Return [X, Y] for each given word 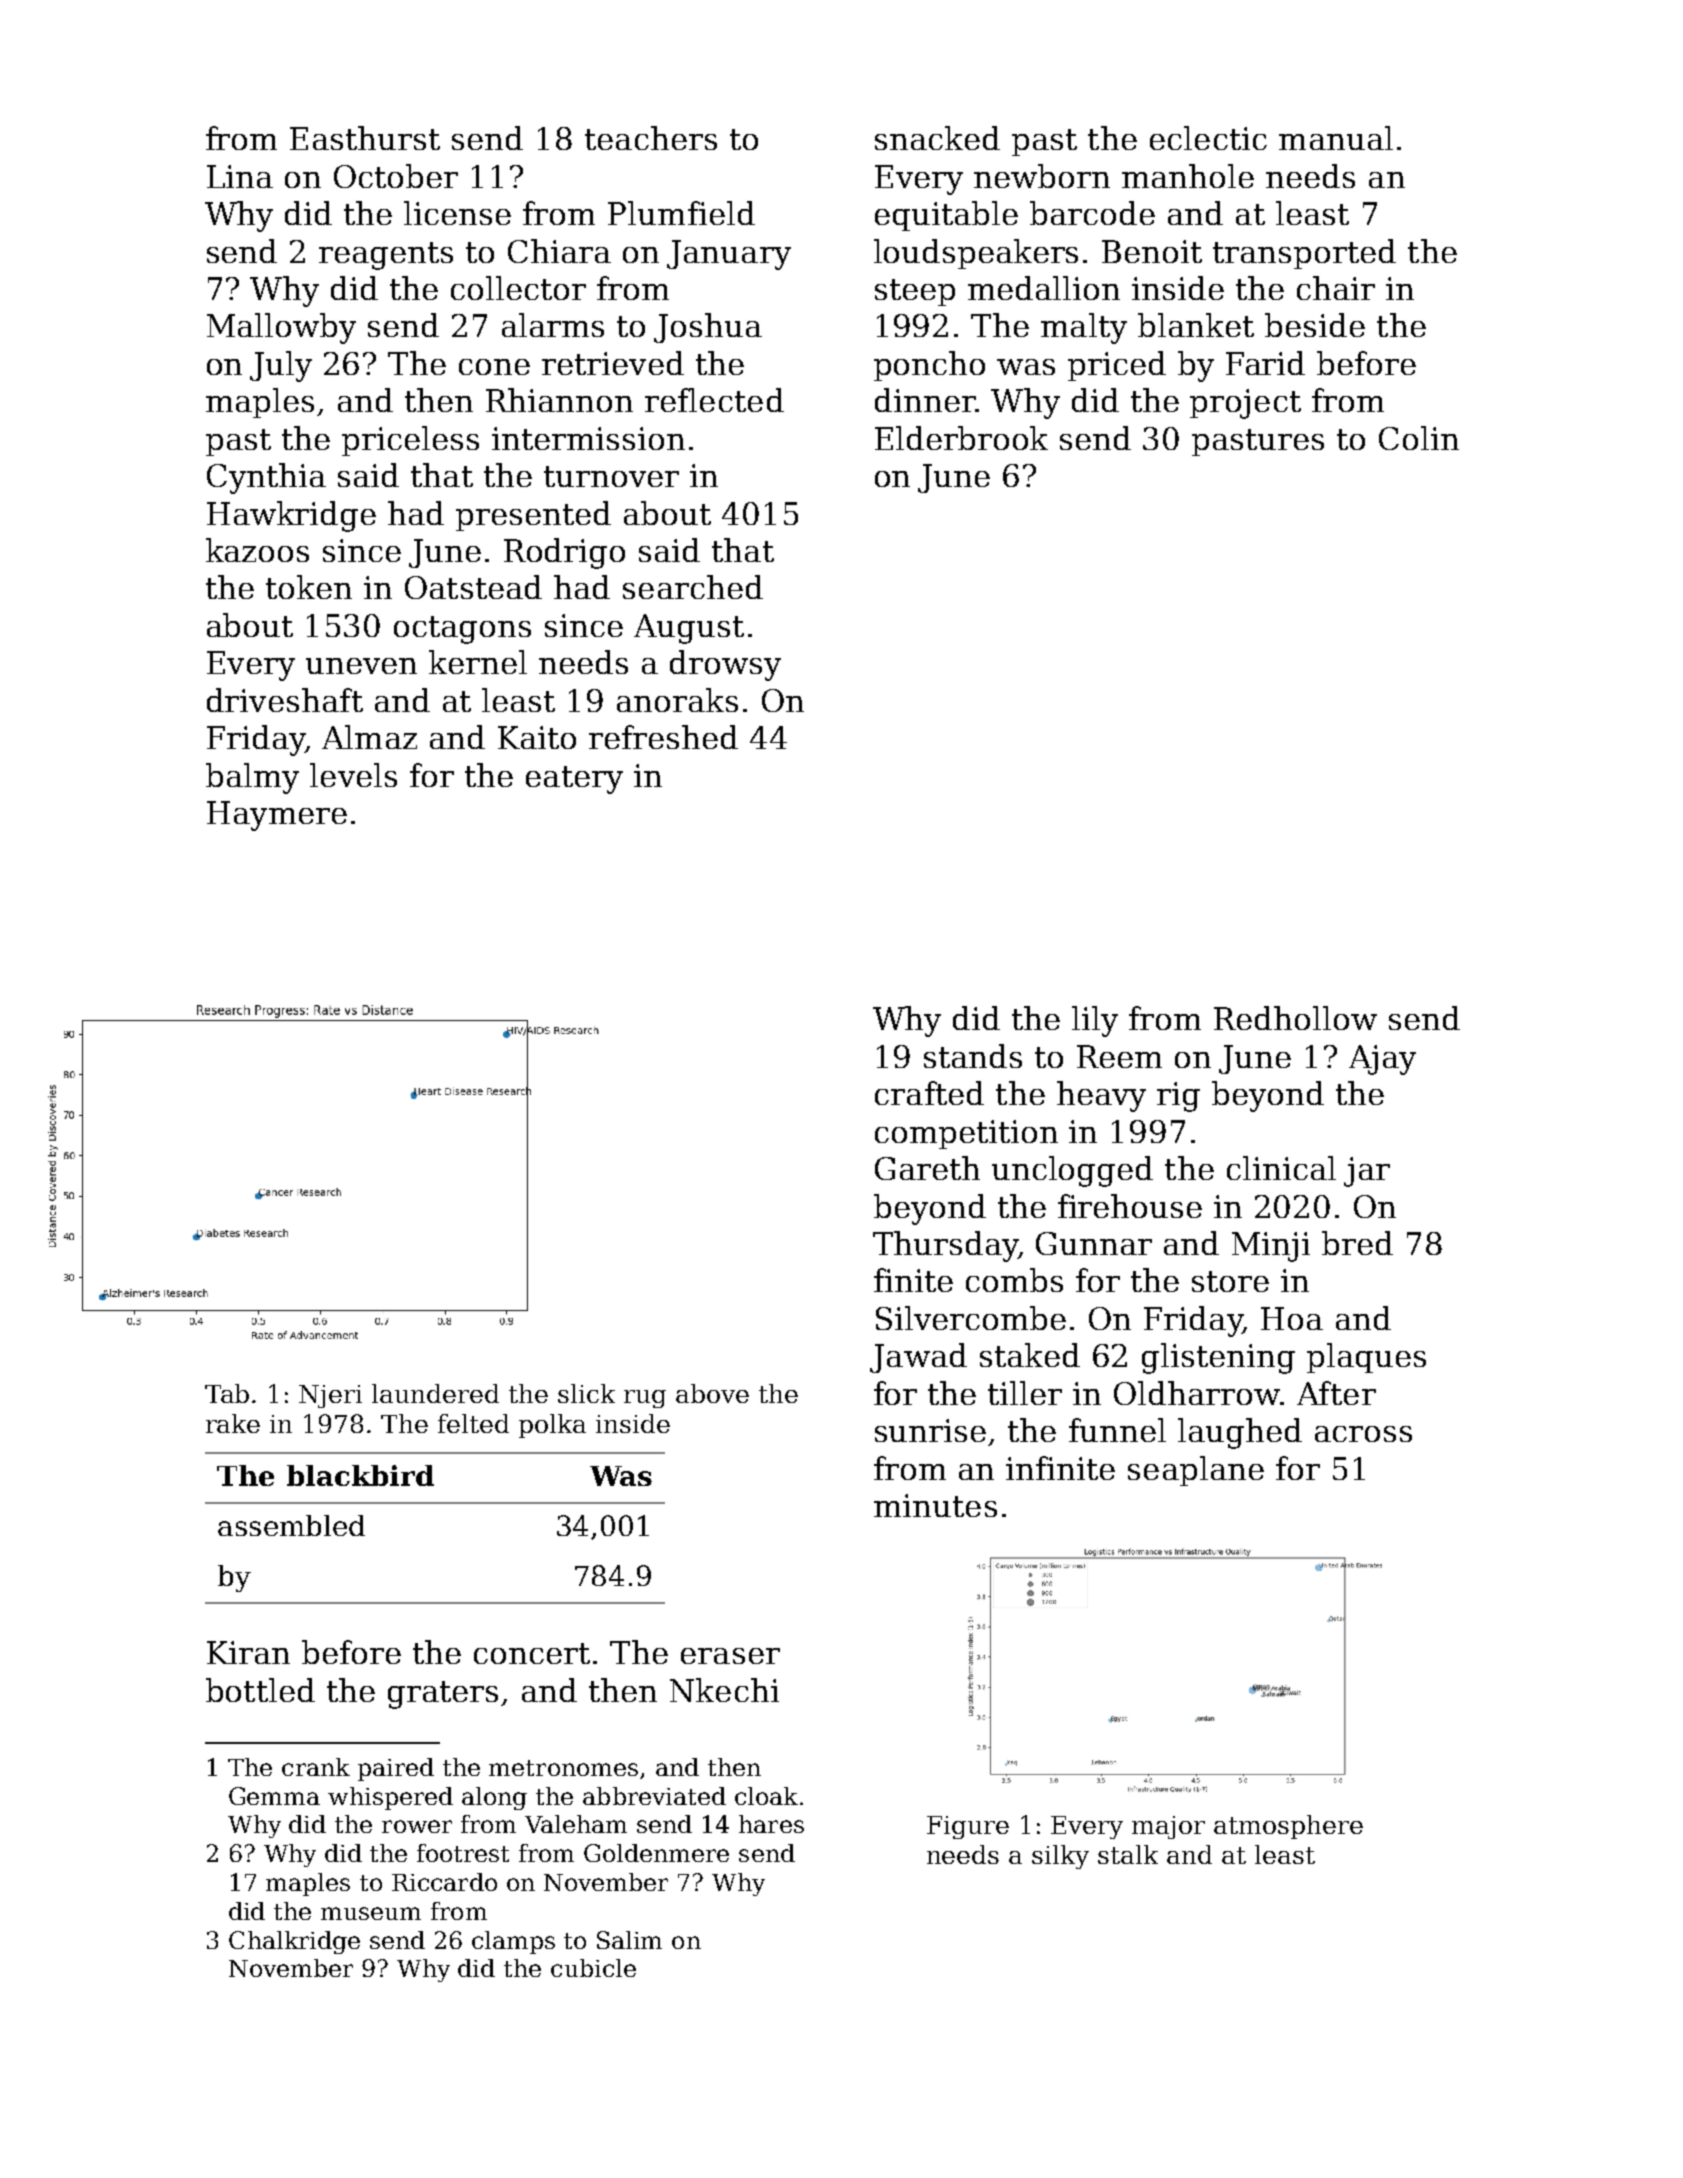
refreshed [663, 737]
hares [771, 1824]
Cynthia [266, 478]
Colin [1419, 438]
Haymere [277, 816]
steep [915, 292]
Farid [1265, 363]
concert [532, 1653]
